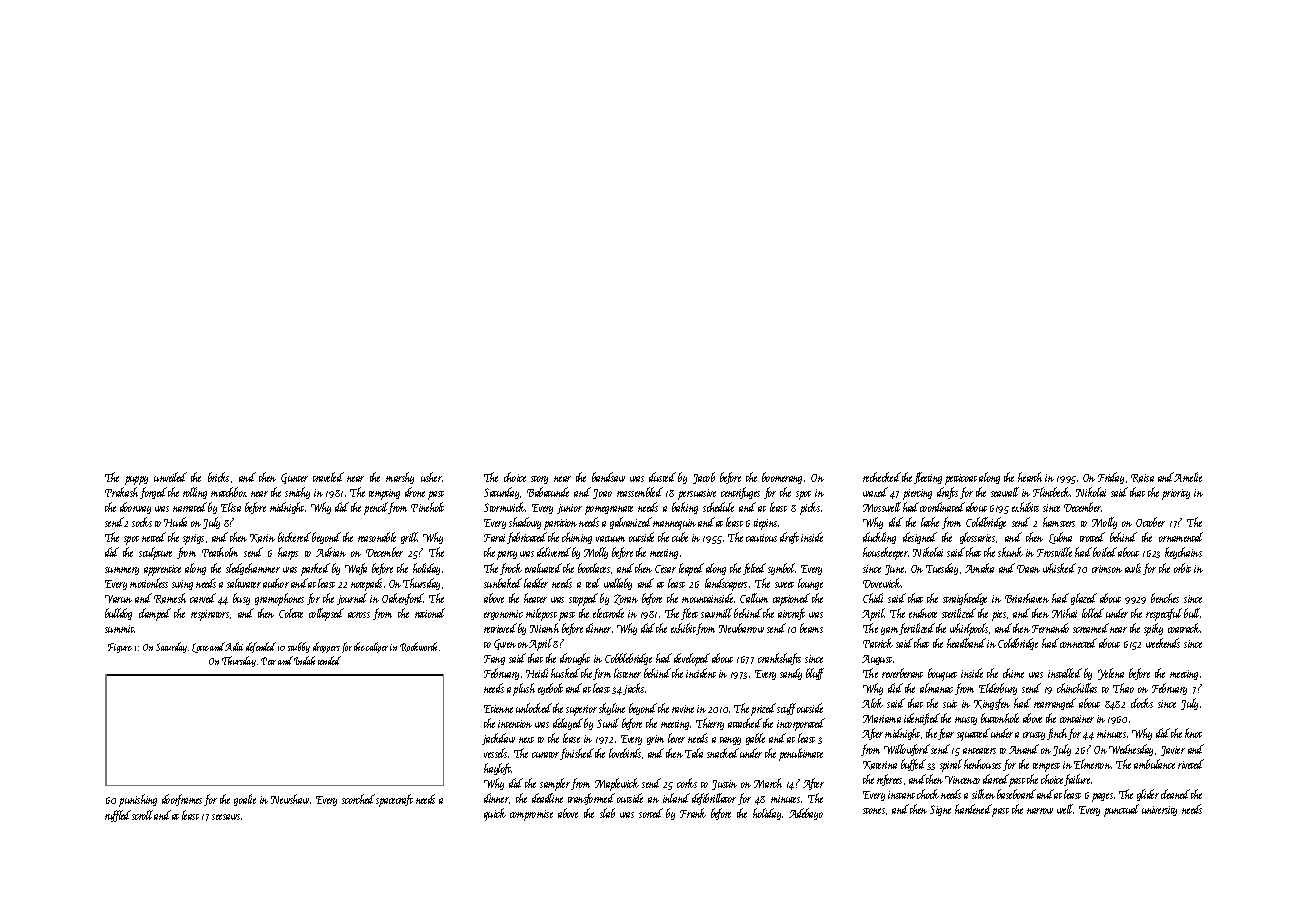  Describe the element at coordinates (651, 813) in the page. I see `sorted` at that location.
